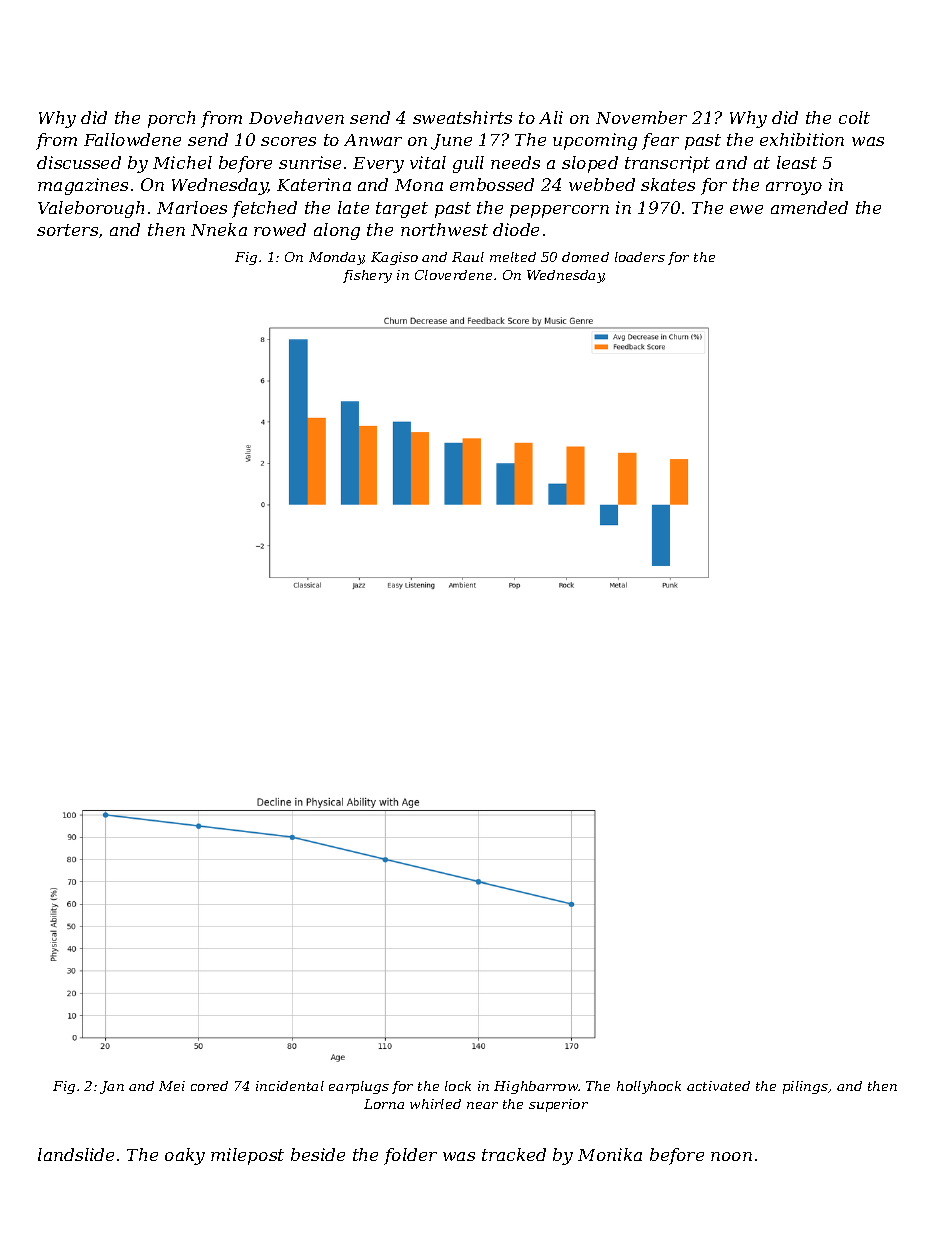 This screenshot has width=952, height=1233. What do you see at coordinates (805, 1087) in the screenshot?
I see `pilings` at bounding box center [805, 1087].
